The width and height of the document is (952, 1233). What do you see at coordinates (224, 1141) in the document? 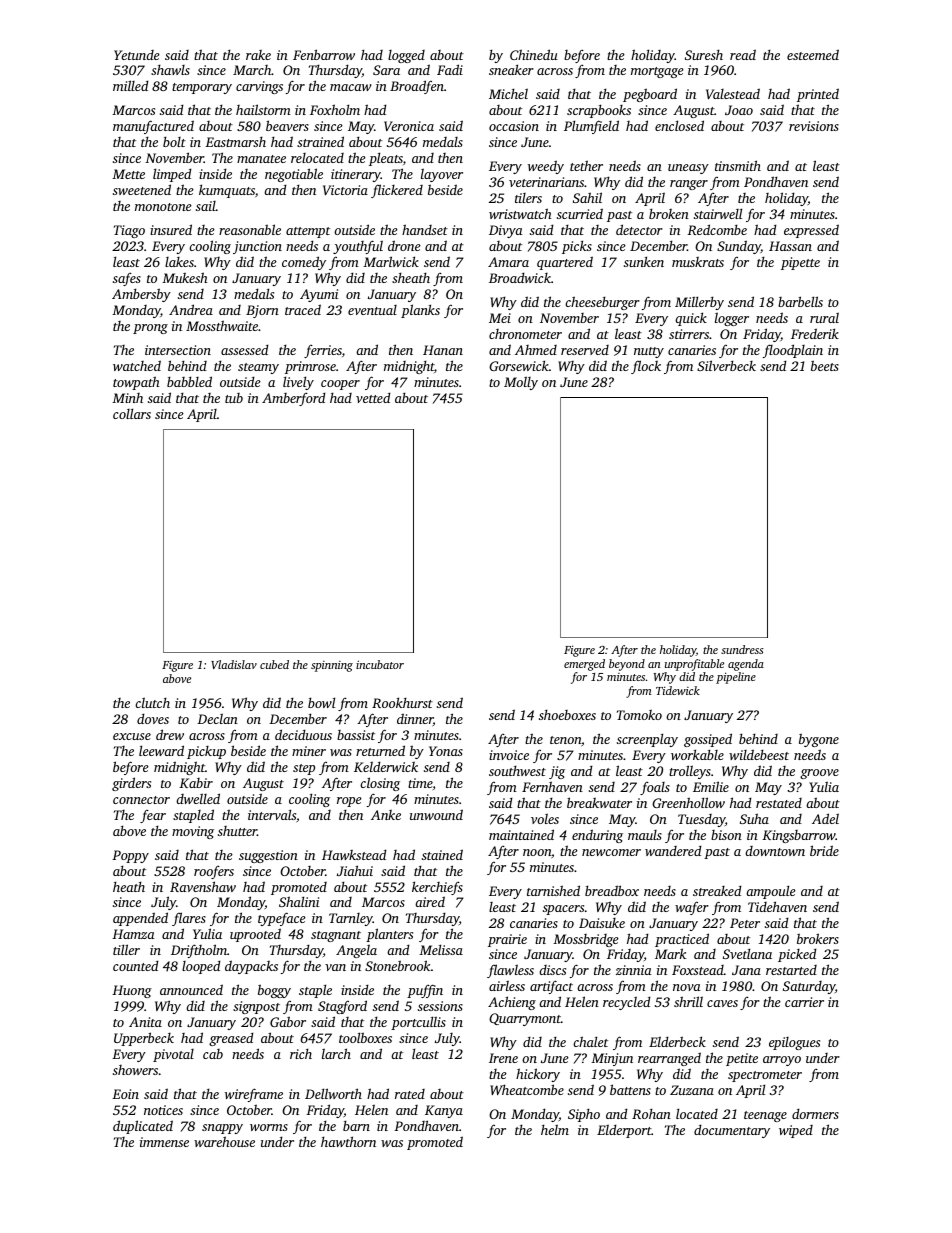
I see `warehouse` at bounding box center [224, 1141].
